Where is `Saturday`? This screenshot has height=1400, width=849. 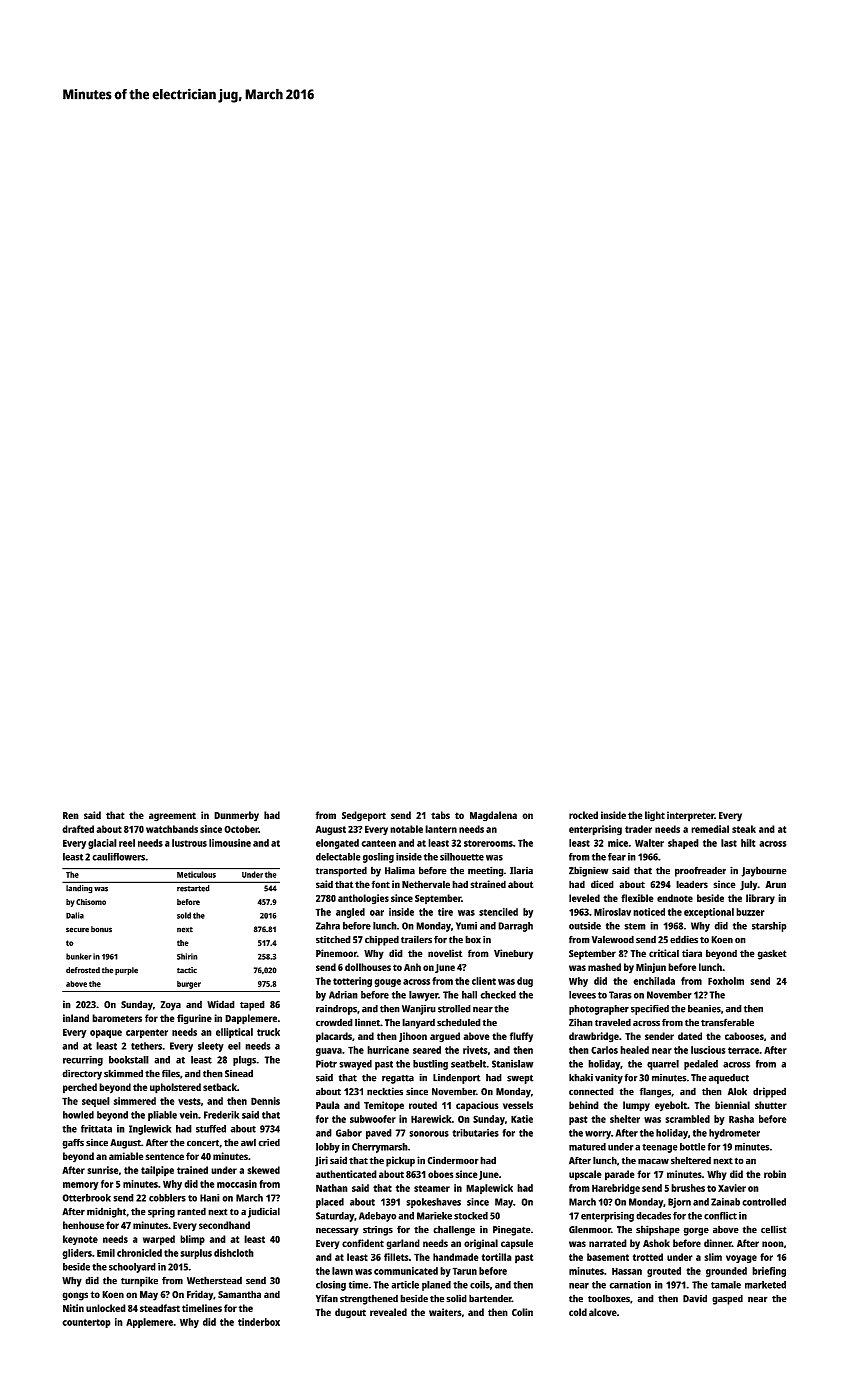 Saturday is located at coordinates (335, 1217).
